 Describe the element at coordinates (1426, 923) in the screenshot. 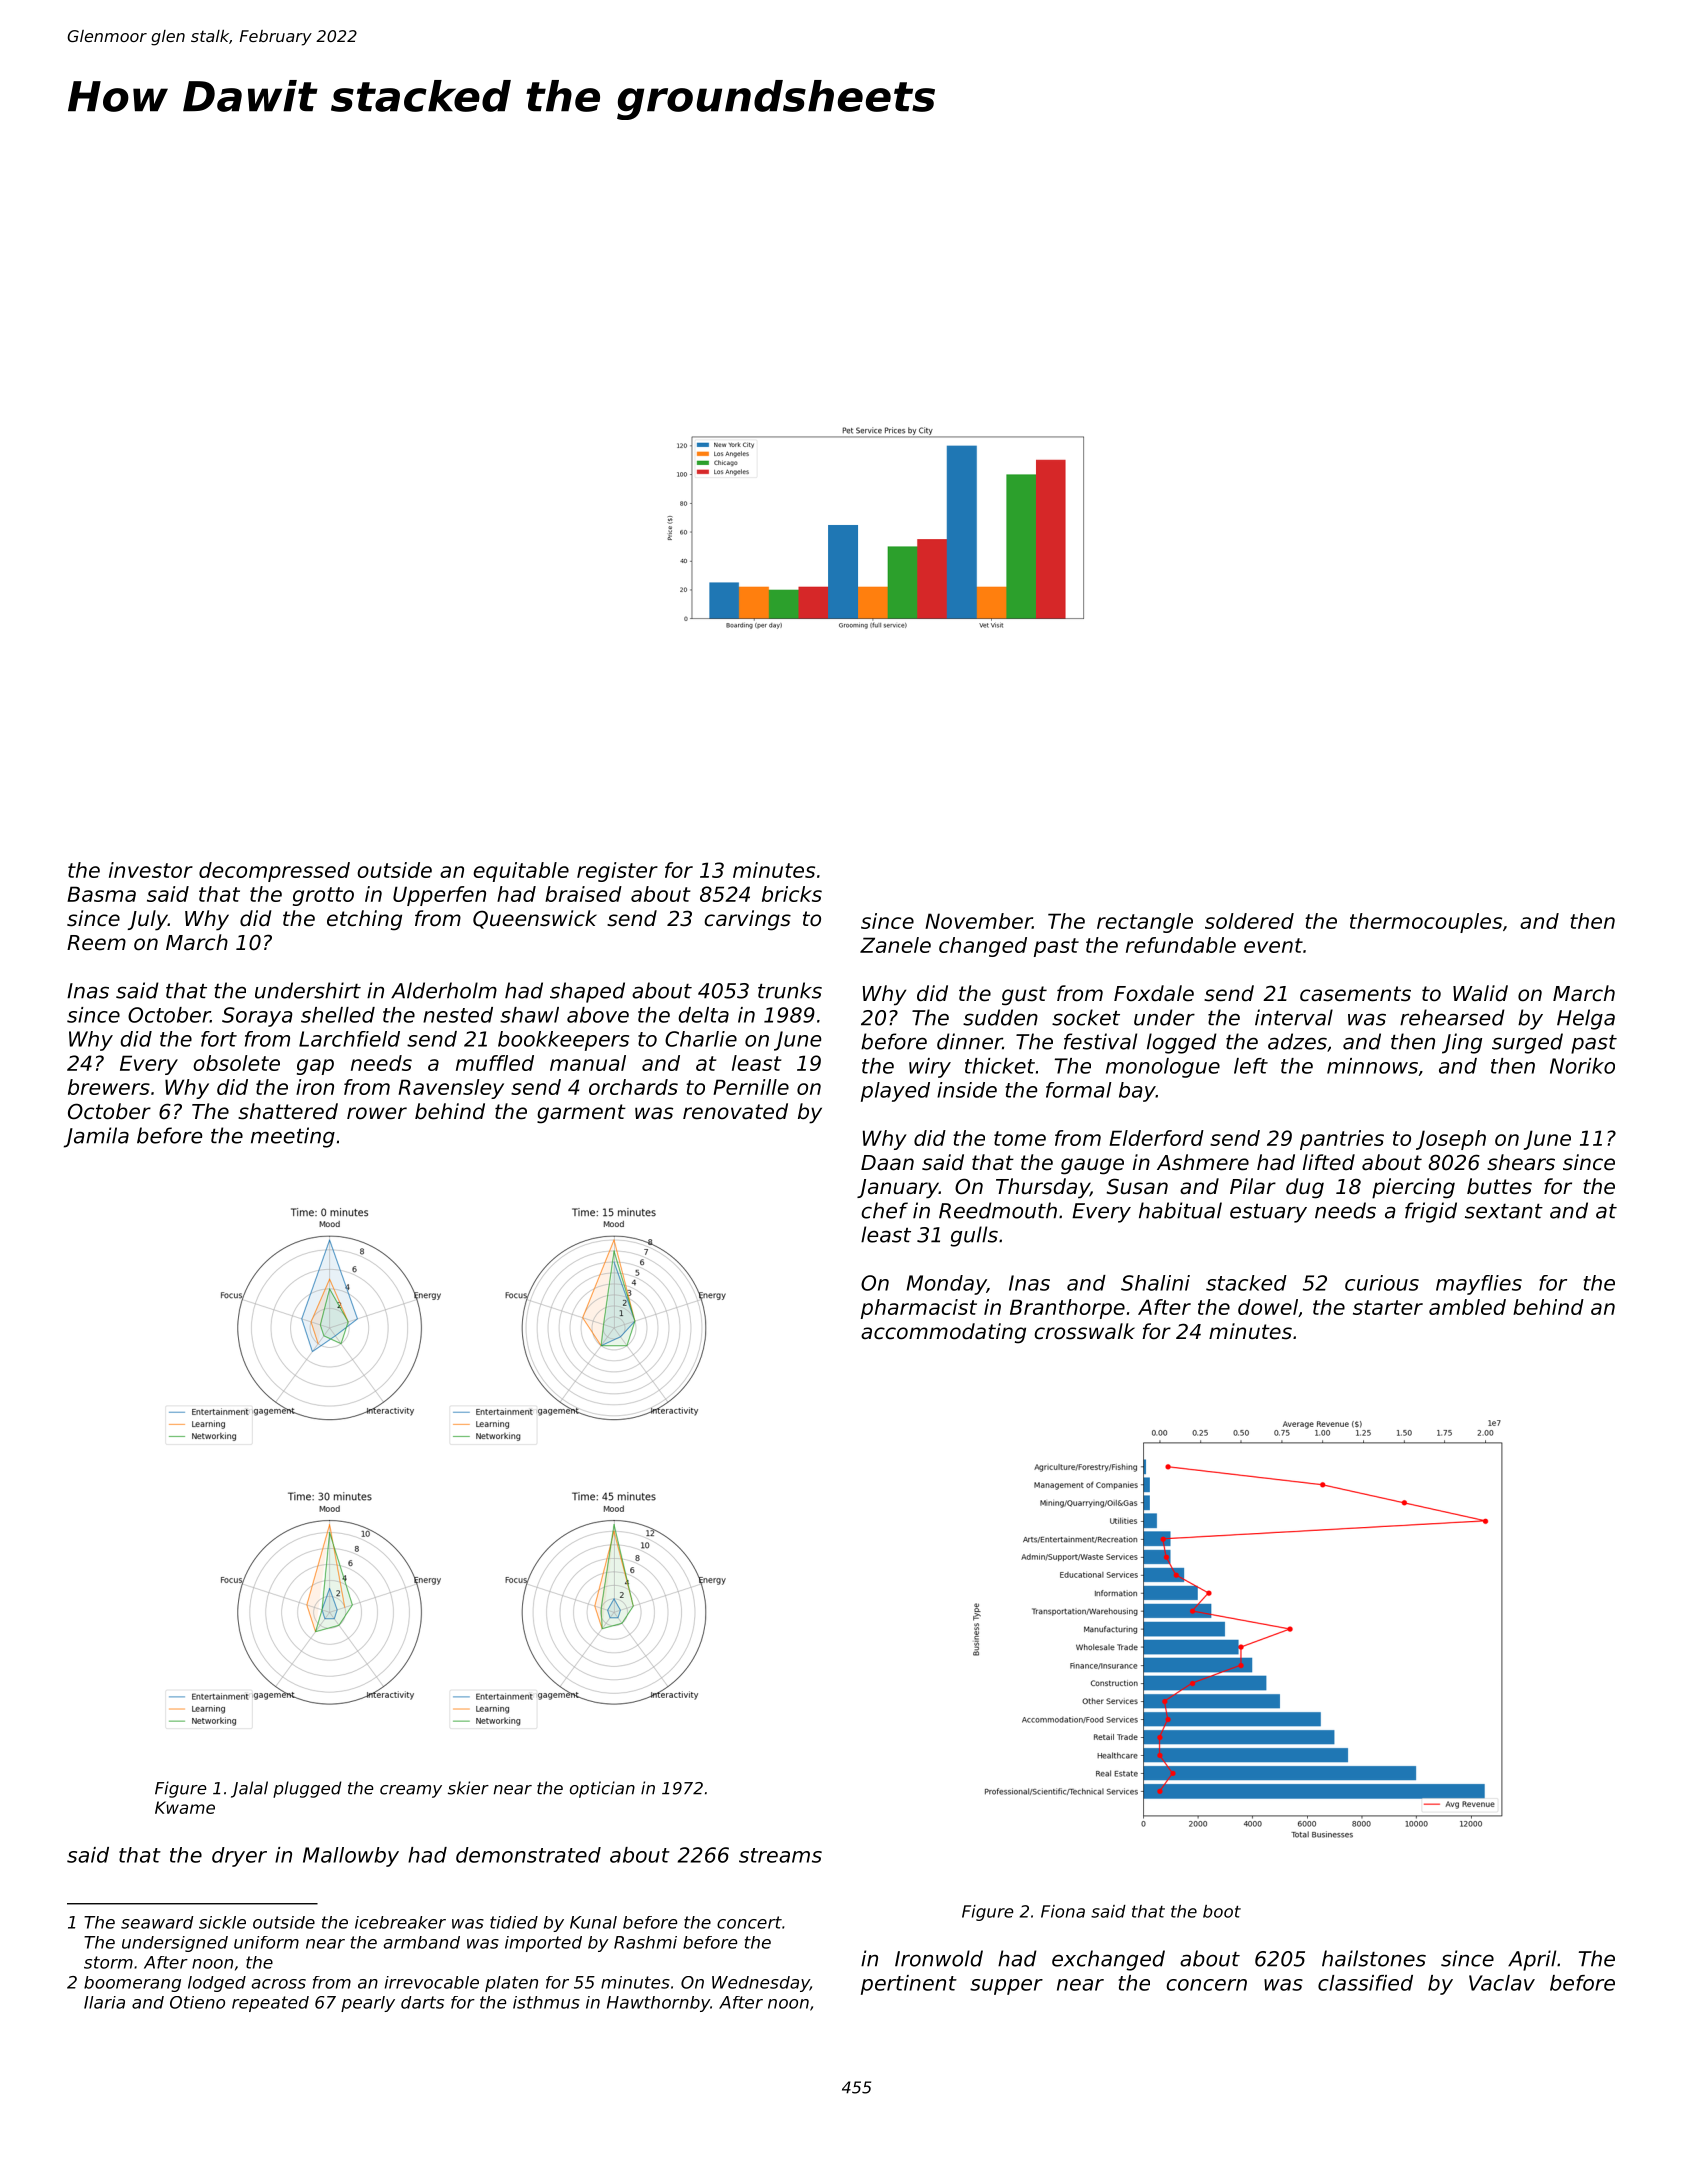

I see `thermocouples` at that location.
